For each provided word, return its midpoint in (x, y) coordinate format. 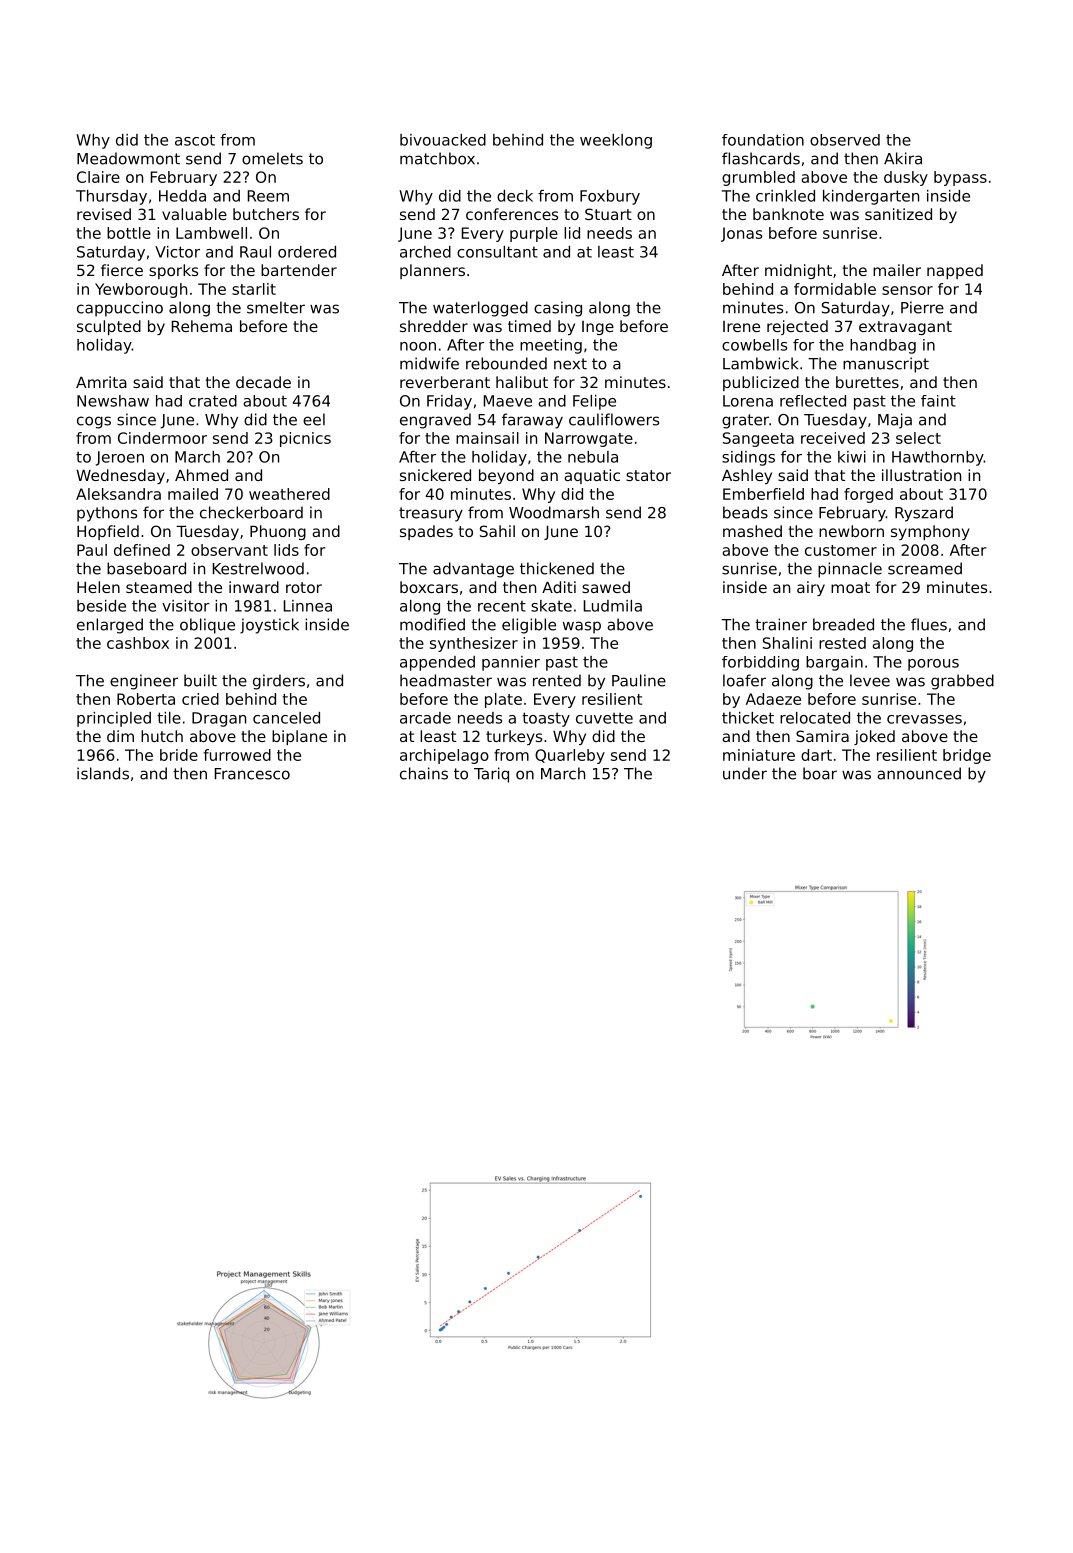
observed (845, 140)
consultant (497, 252)
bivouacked (443, 140)
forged (868, 495)
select (918, 438)
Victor (177, 252)
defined (142, 550)
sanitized (898, 214)
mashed (752, 531)
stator (648, 475)
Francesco (252, 774)
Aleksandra (118, 494)
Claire (98, 177)
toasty (546, 719)
